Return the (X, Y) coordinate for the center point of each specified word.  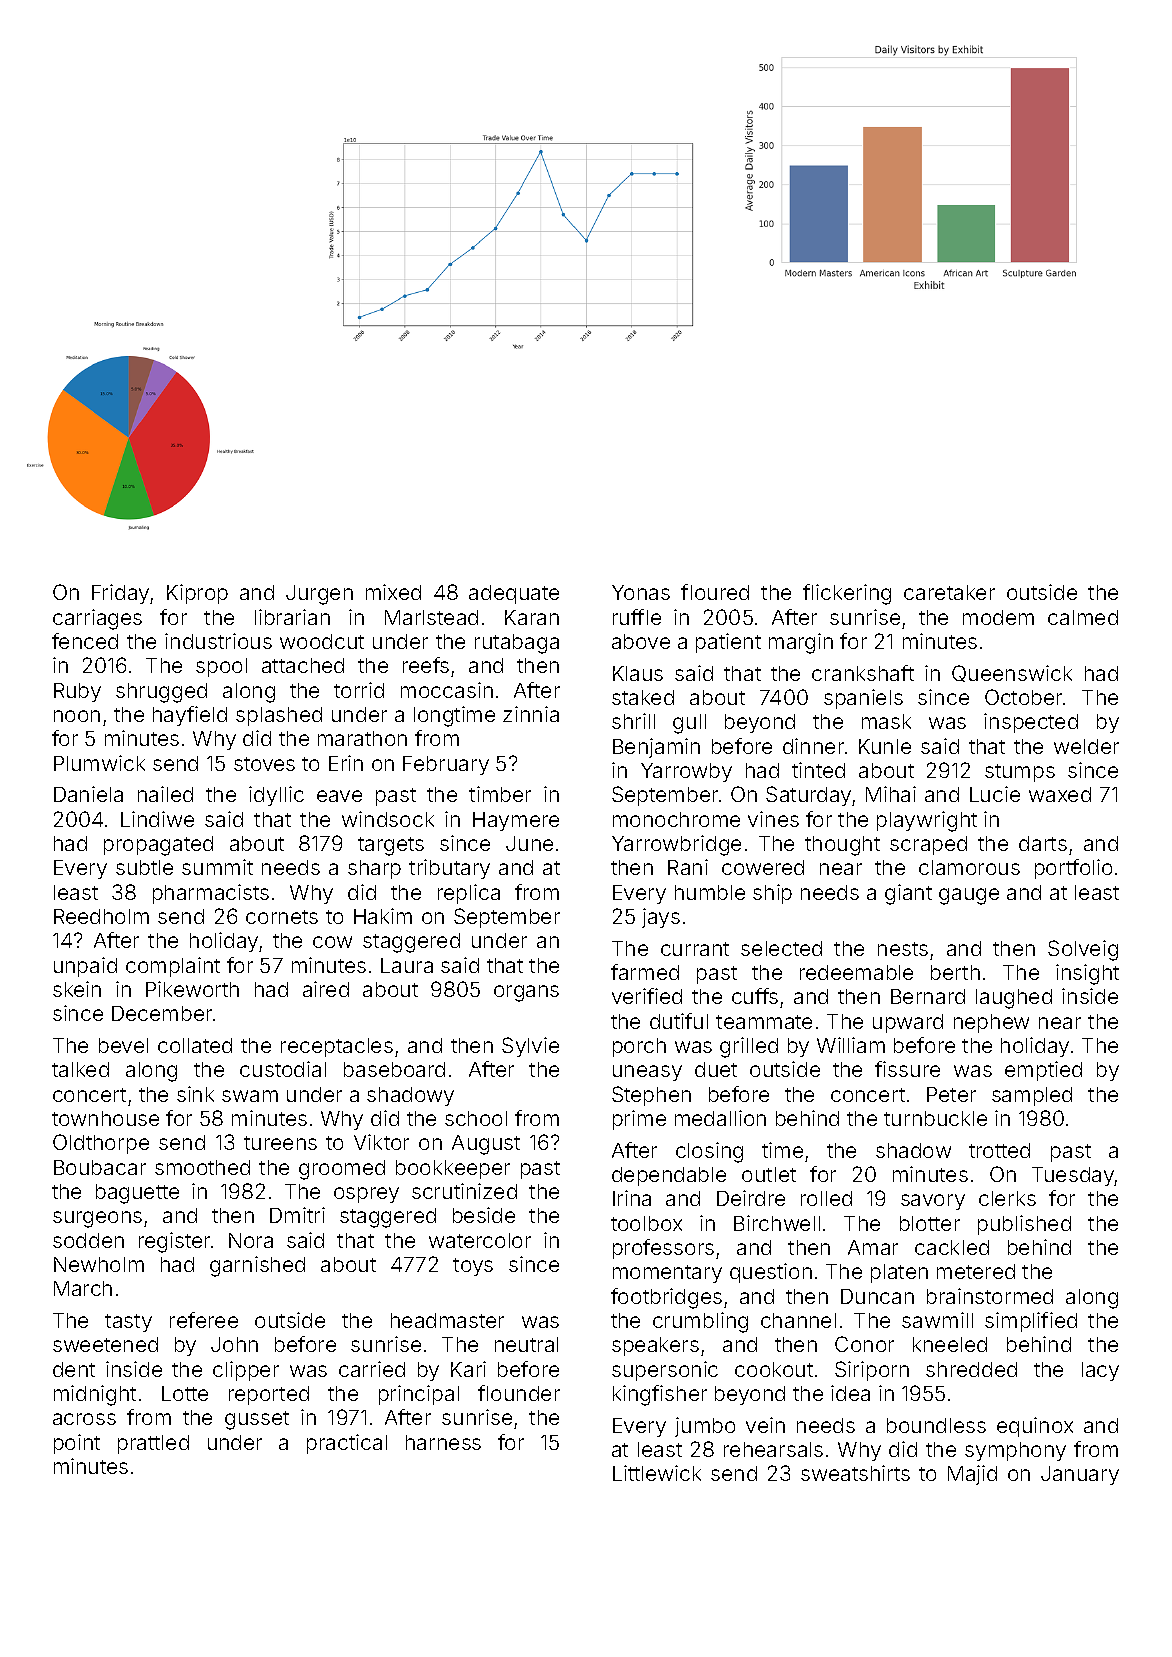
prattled (153, 1444)
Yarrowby (686, 772)
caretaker (949, 592)
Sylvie (530, 1047)
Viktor (381, 1142)
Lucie (995, 794)
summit (217, 867)
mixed (393, 592)
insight (1087, 974)
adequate (514, 594)
